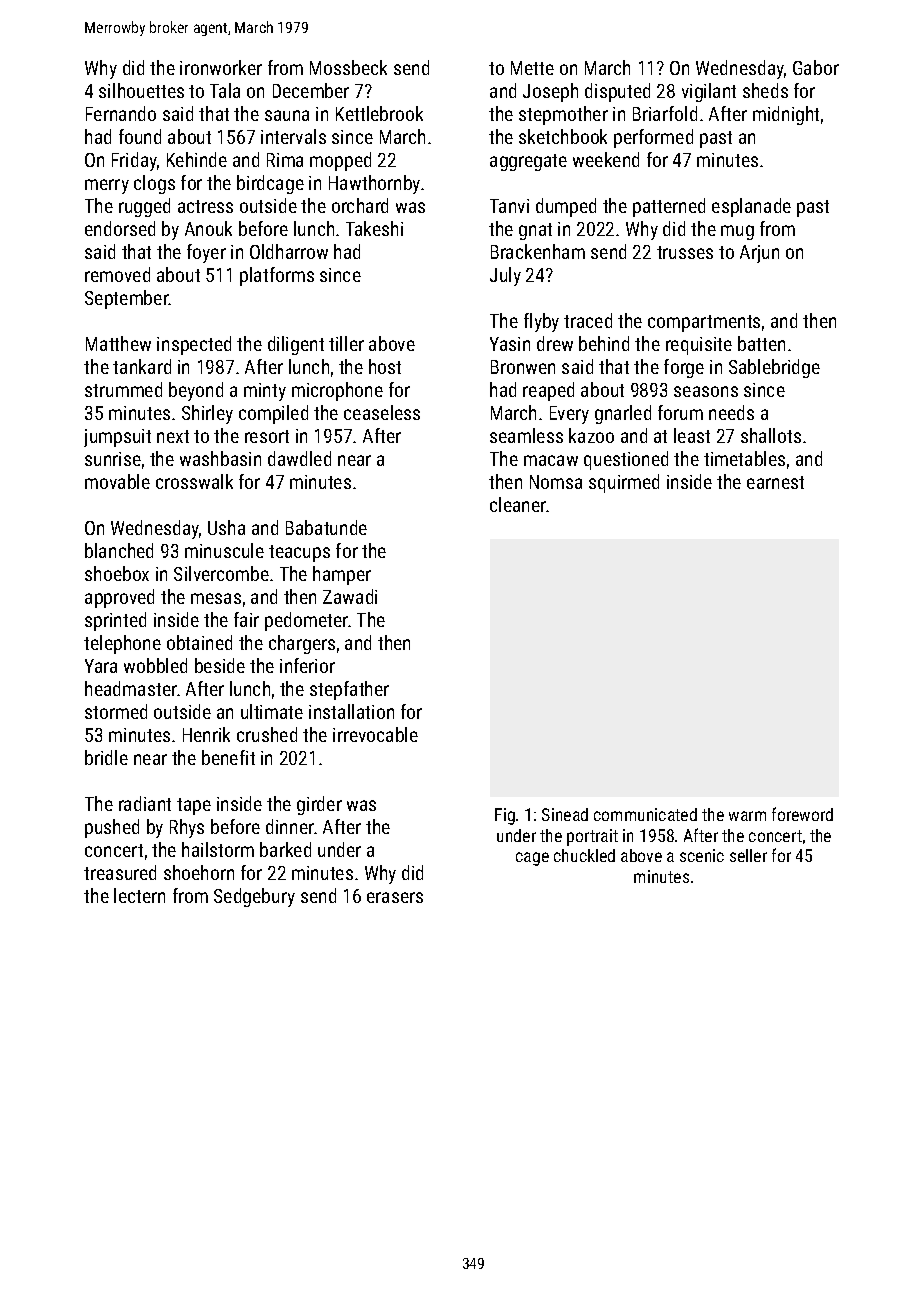  I want to click on tape, so click(194, 806).
